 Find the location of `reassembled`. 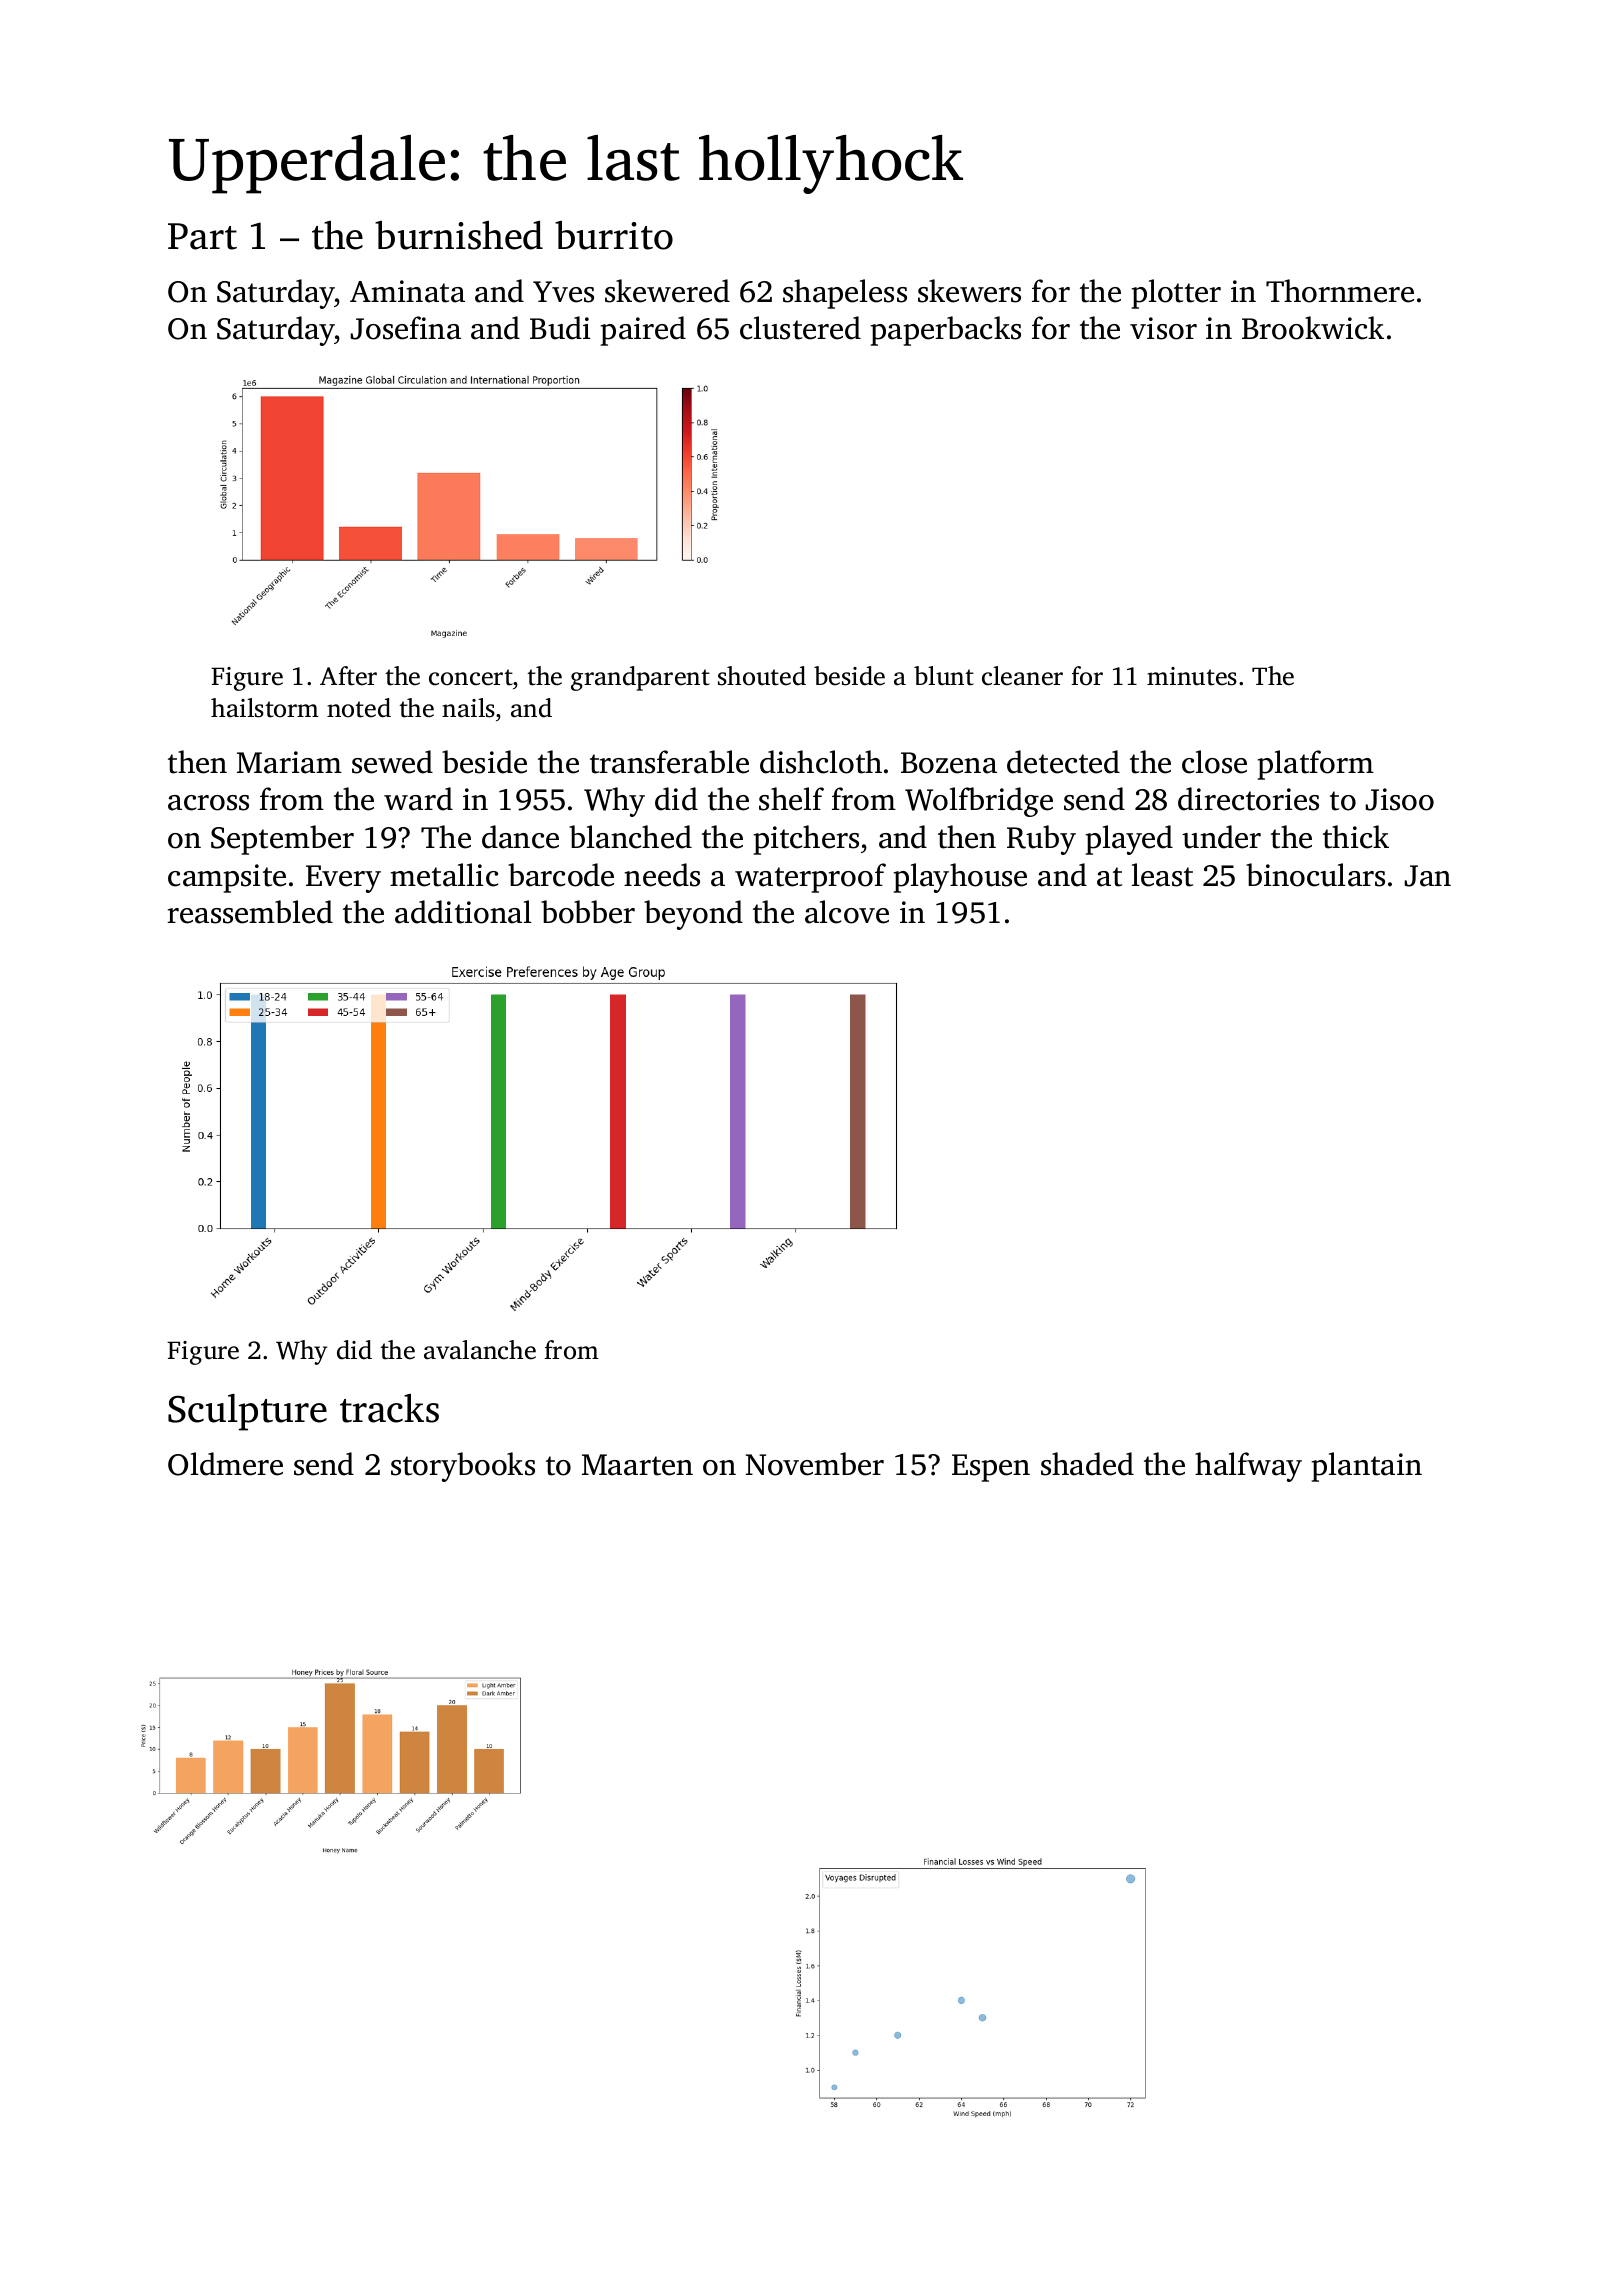

reassembled is located at coordinates (250, 912).
